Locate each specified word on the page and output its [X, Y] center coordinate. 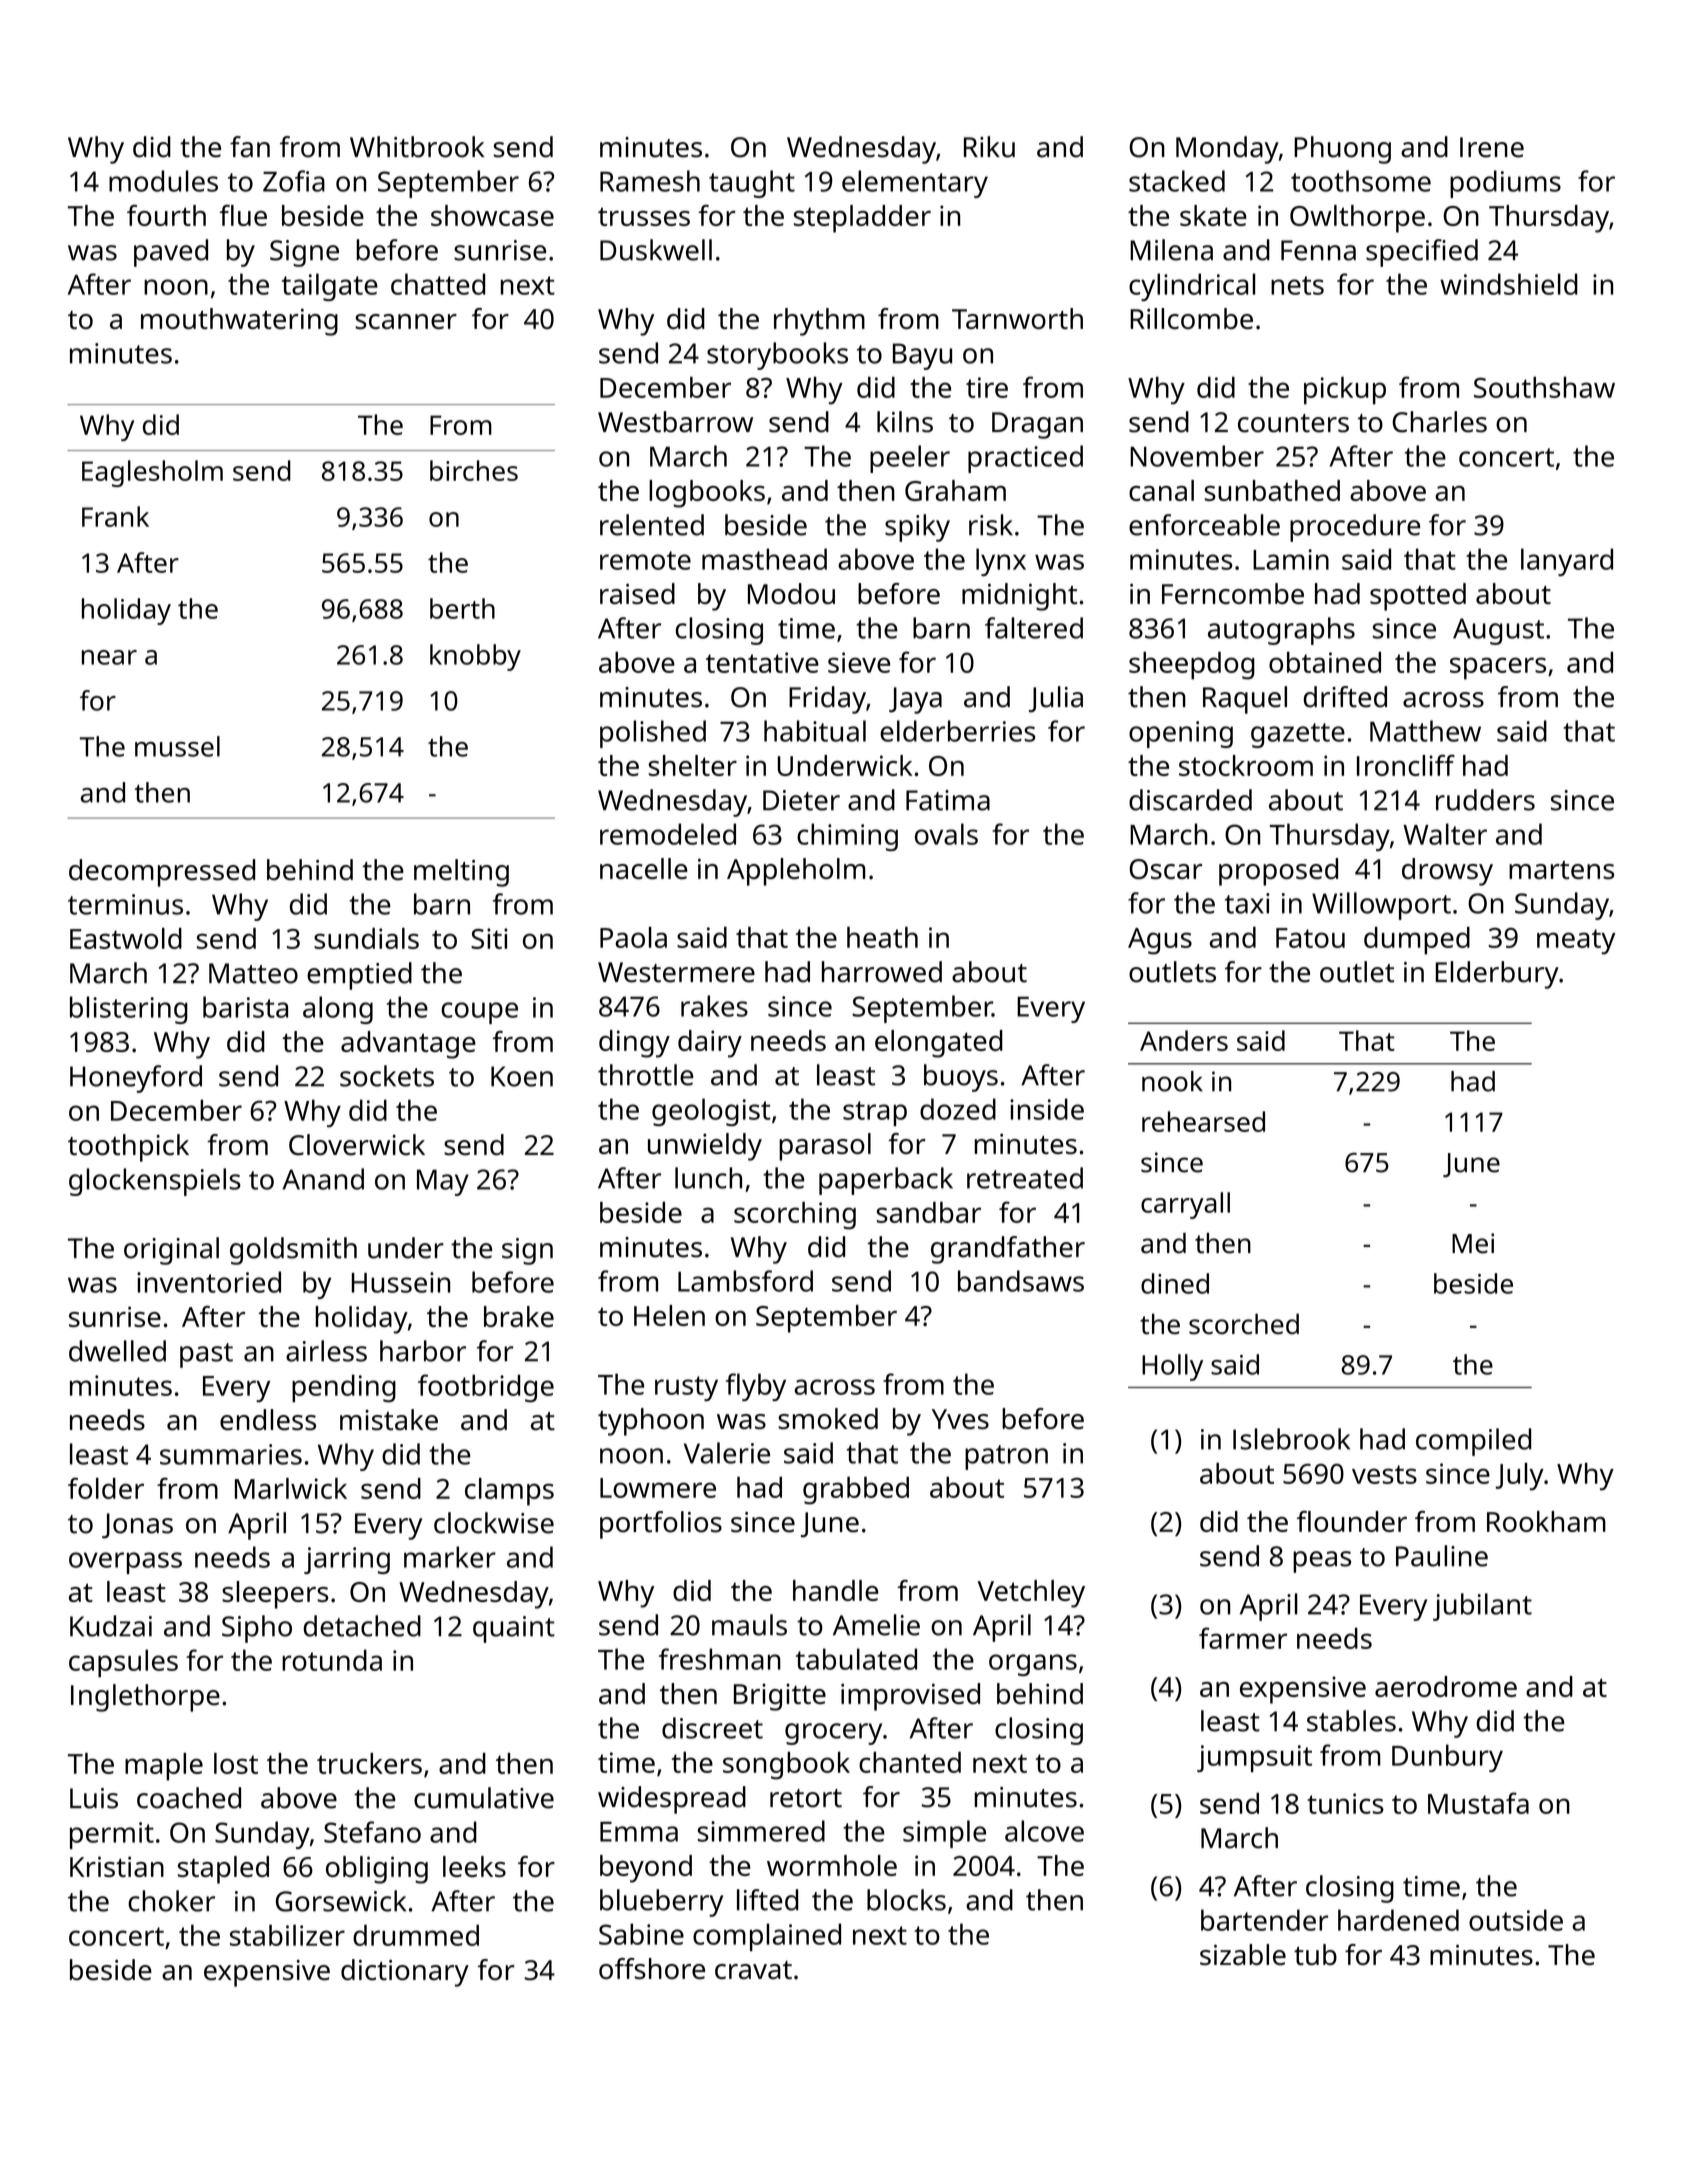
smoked [828, 1418]
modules [163, 181]
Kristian [117, 1866]
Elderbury [1497, 975]
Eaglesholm [152, 473]
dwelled [117, 1351]
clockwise [494, 1523]
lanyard [1567, 562]
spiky [917, 528]
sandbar [929, 1212]
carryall [1185, 1205]
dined [1175, 1283]
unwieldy [705, 1147]
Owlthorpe [1357, 219]
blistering [129, 1010]
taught [752, 184]
